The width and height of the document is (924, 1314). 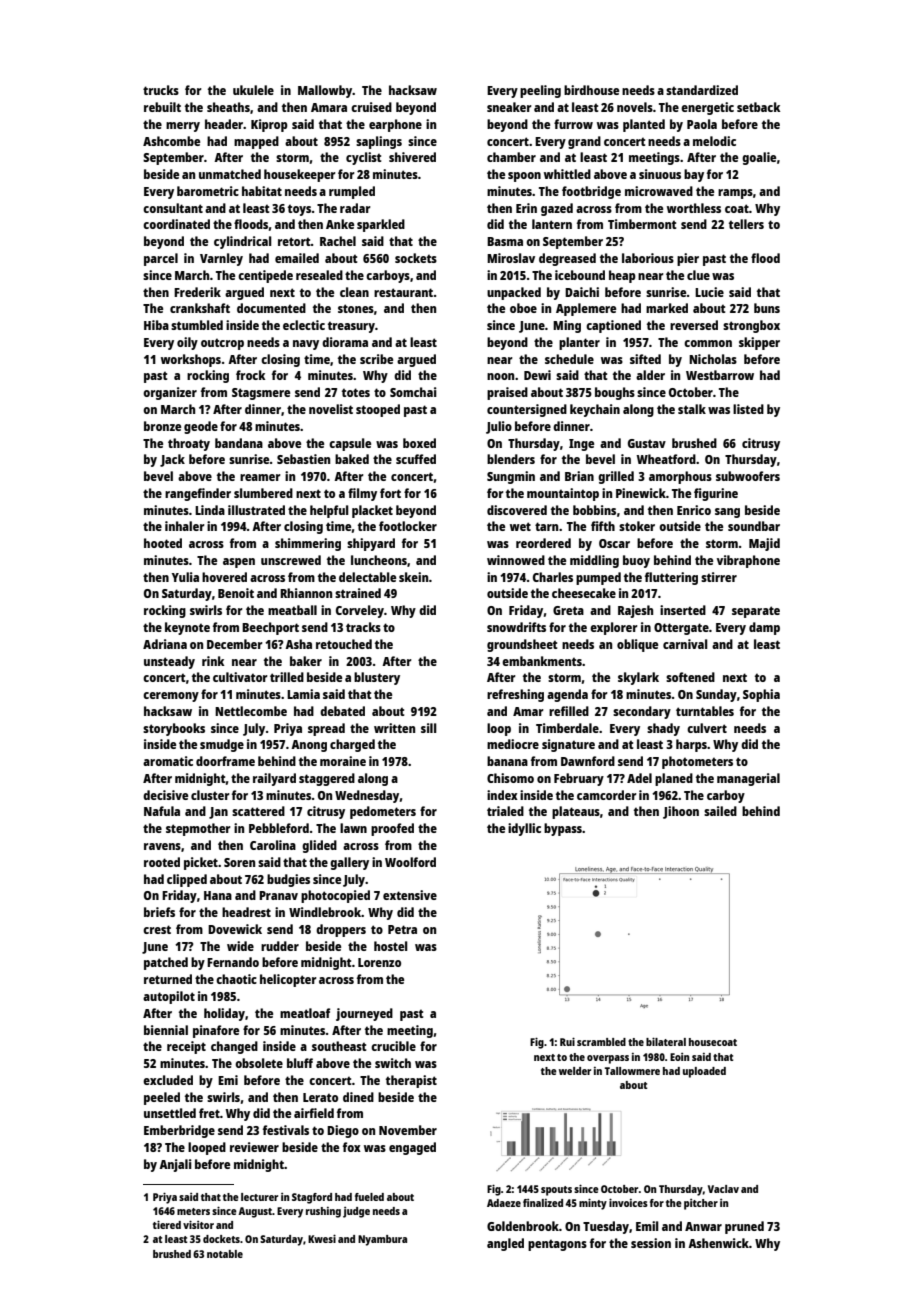 What do you see at coordinates (563, 829) in the document?
I see `bypass` at bounding box center [563, 829].
